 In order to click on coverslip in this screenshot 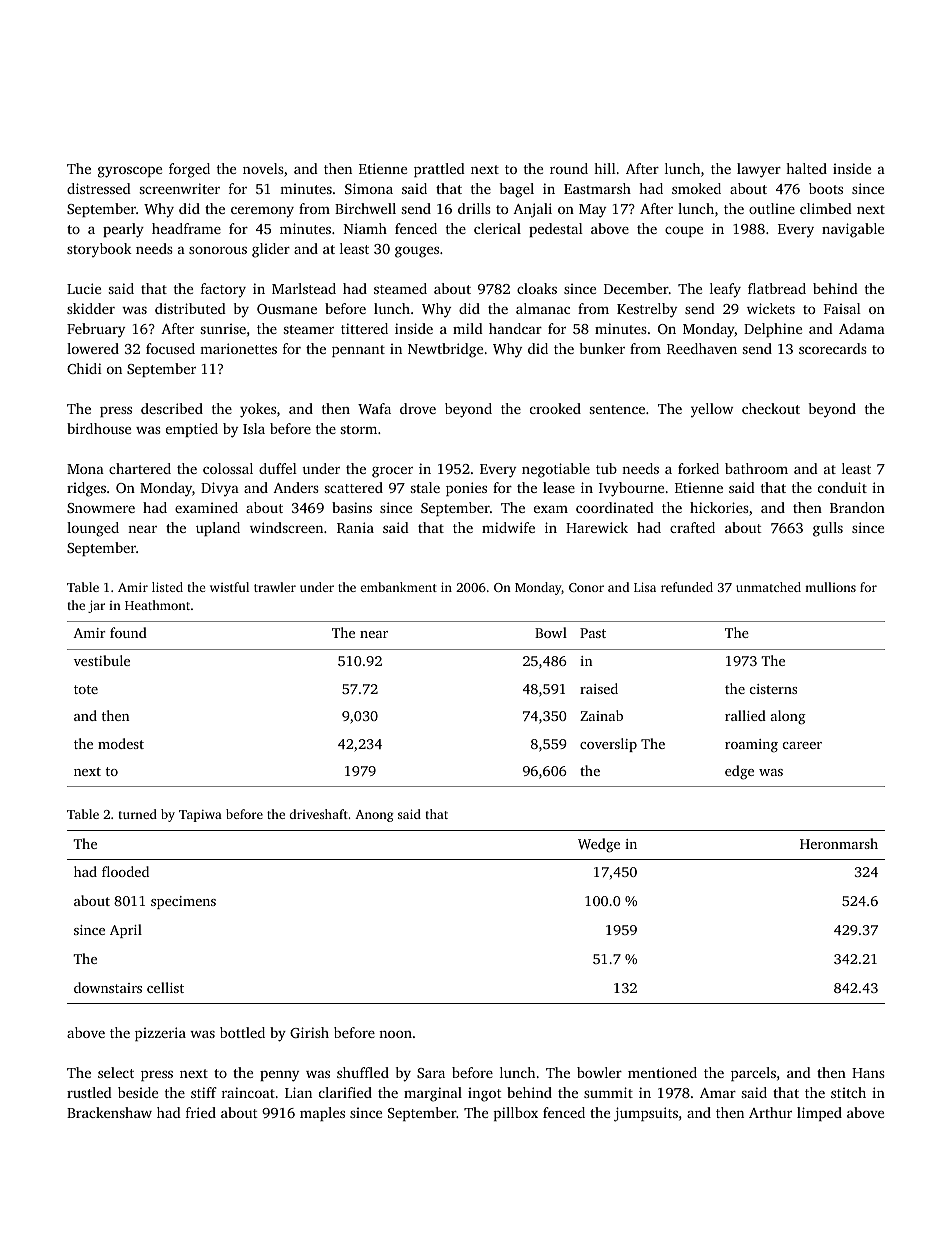, I will do `click(608, 745)`.
